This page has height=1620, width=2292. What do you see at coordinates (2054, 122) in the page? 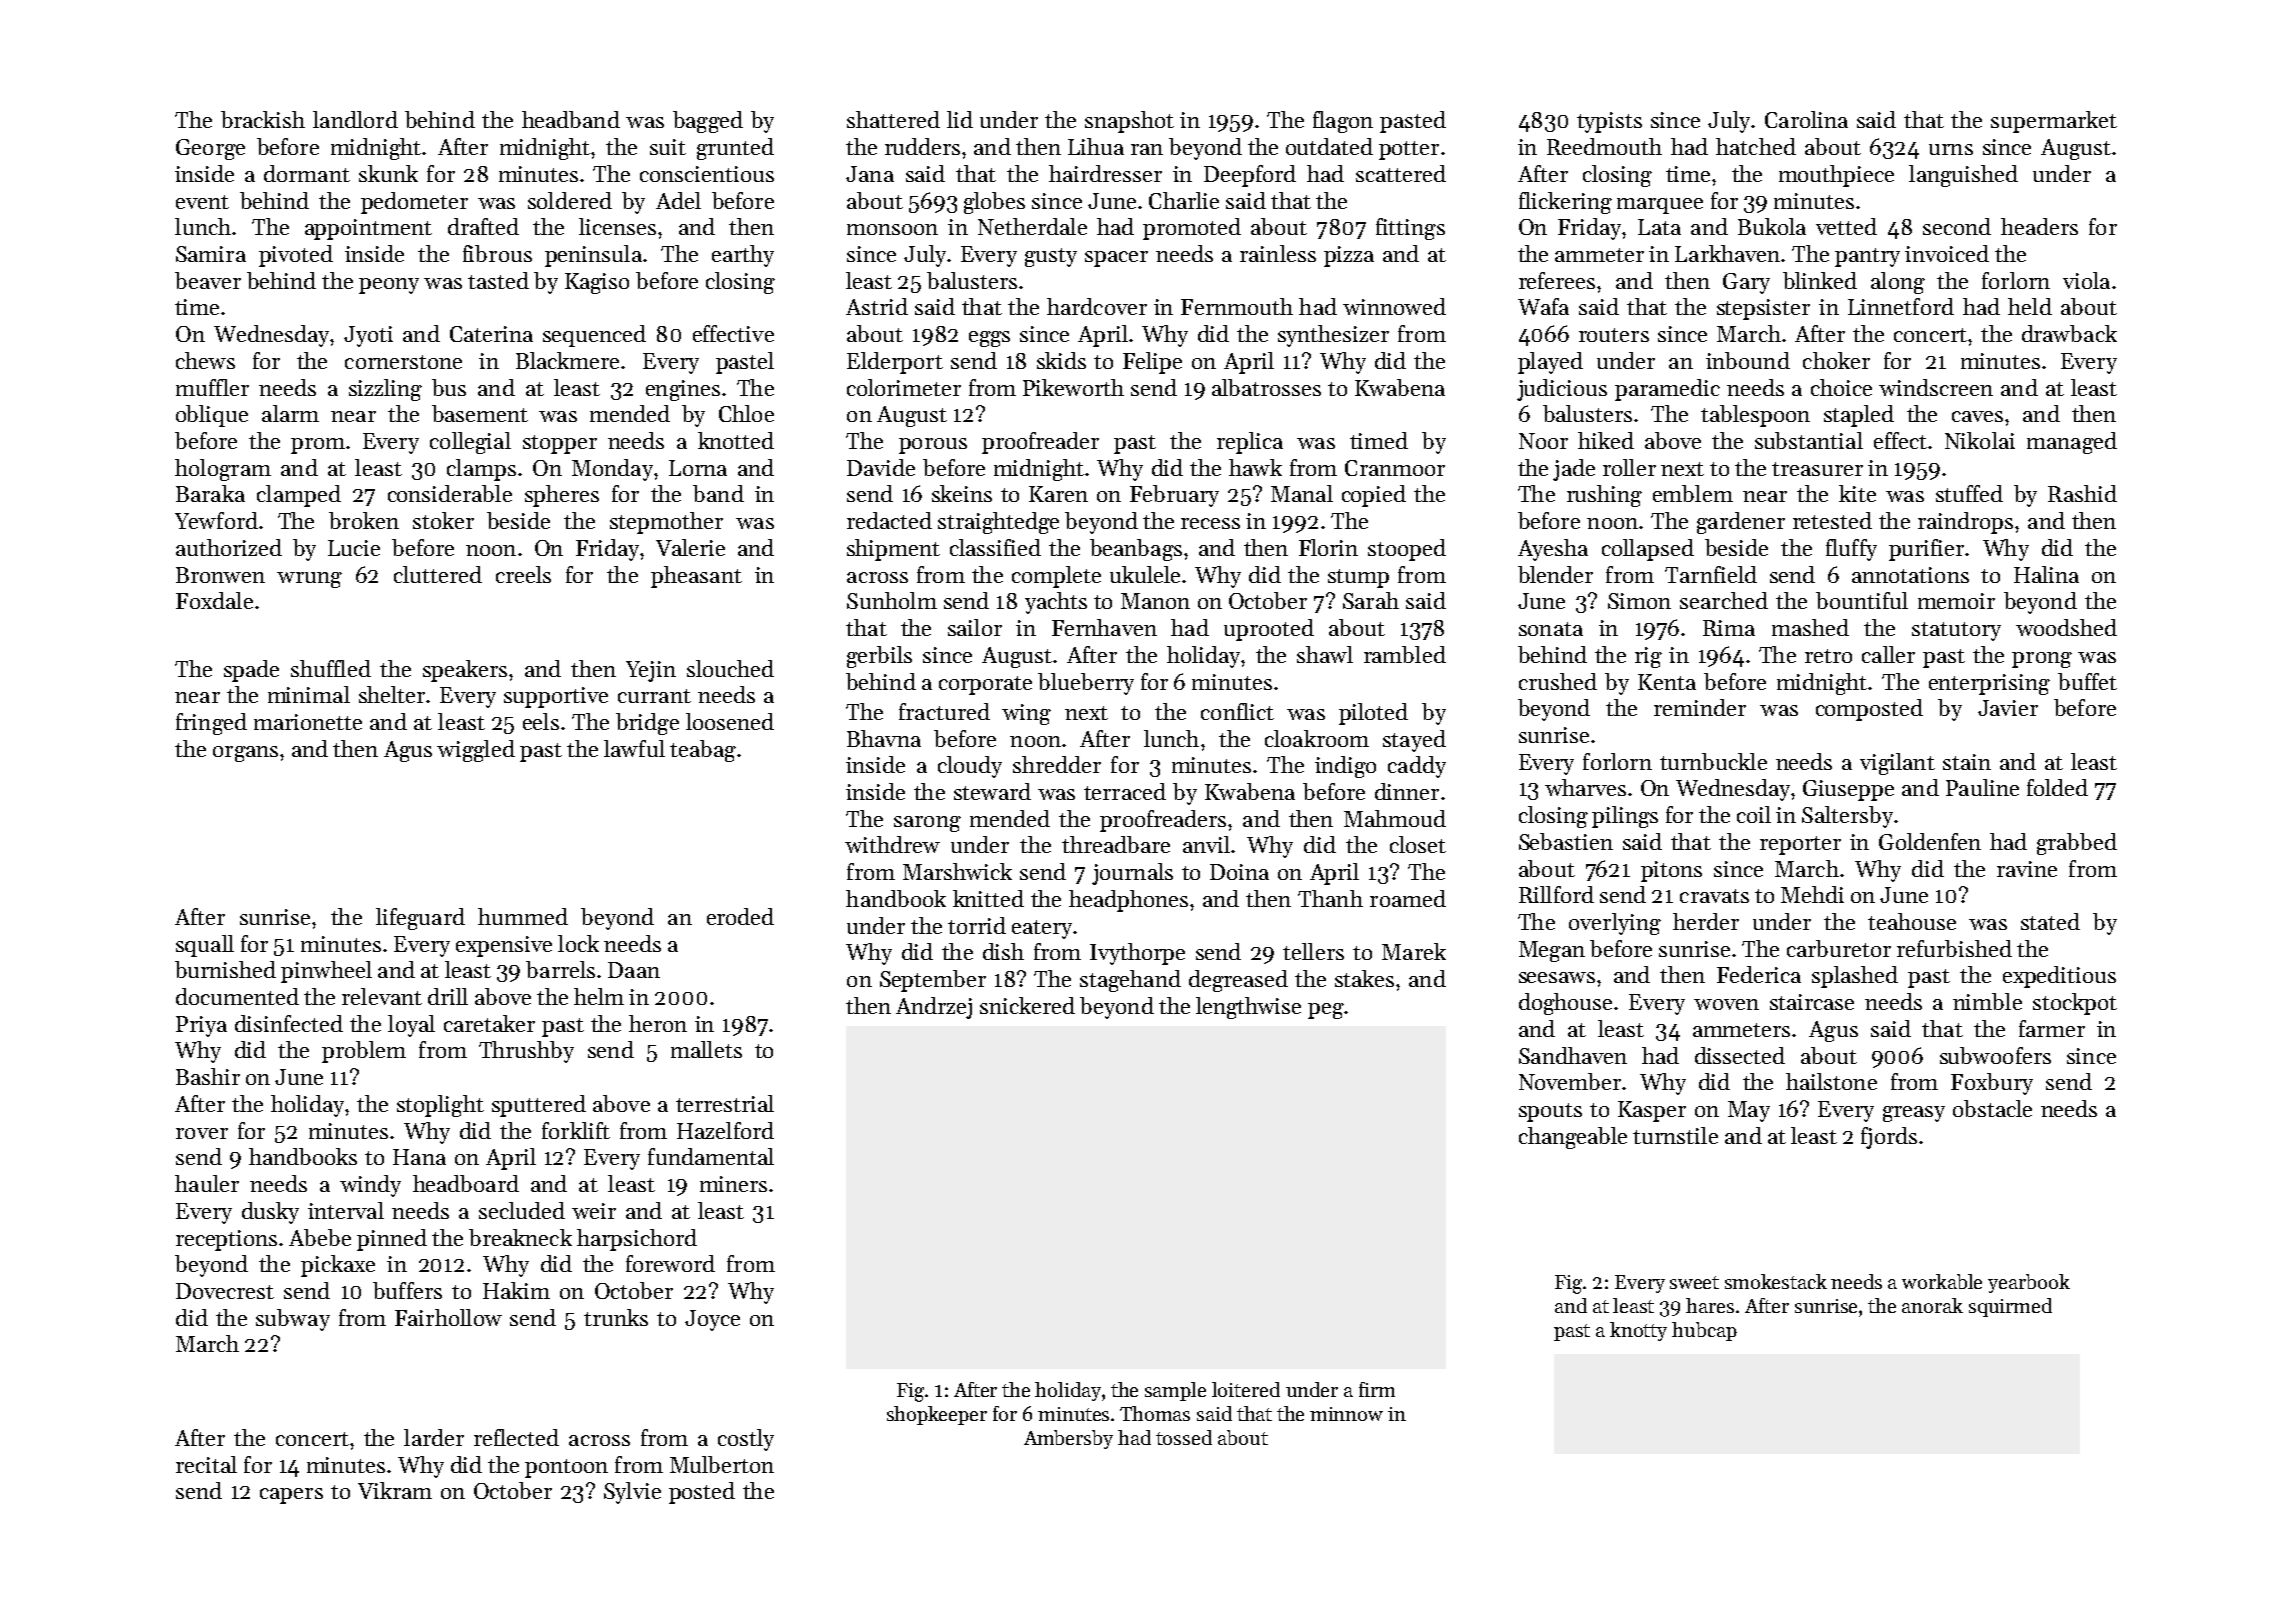
I see `supermarket` at bounding box center [2054, 122].
